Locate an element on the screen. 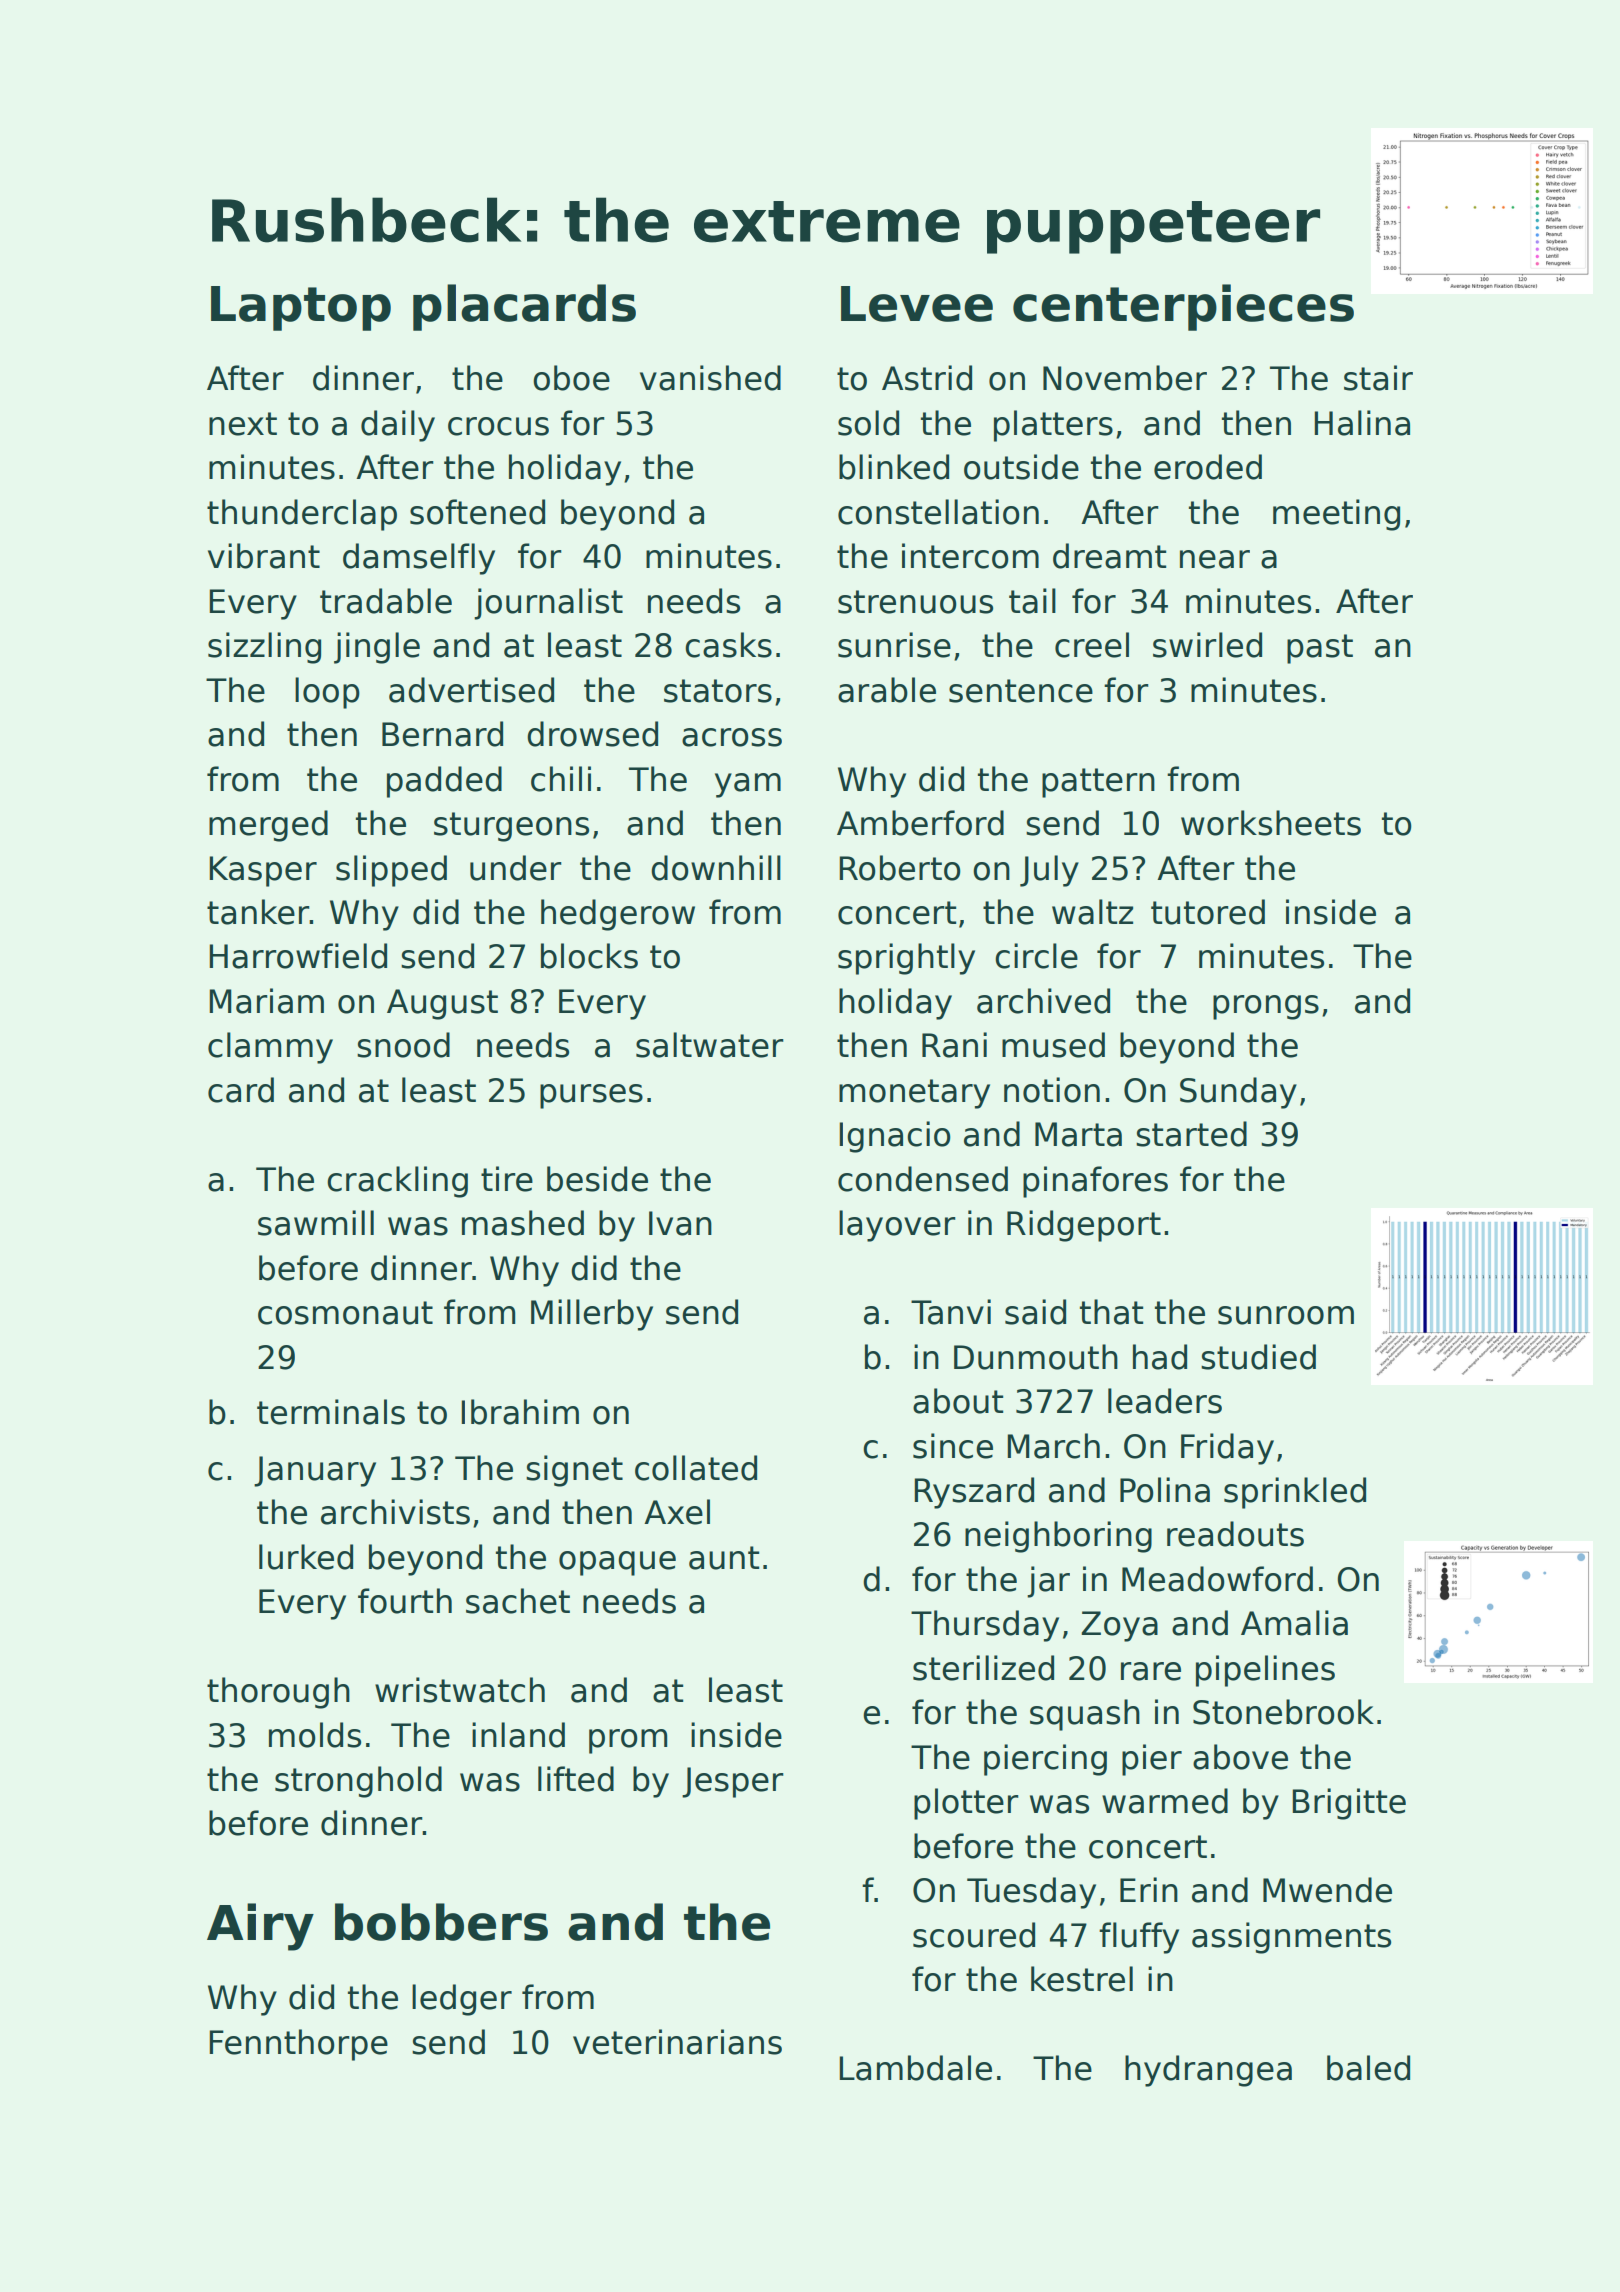 The height and width of the screenshot is (2292, 1620). loop is located at coordinates (327, 693).
